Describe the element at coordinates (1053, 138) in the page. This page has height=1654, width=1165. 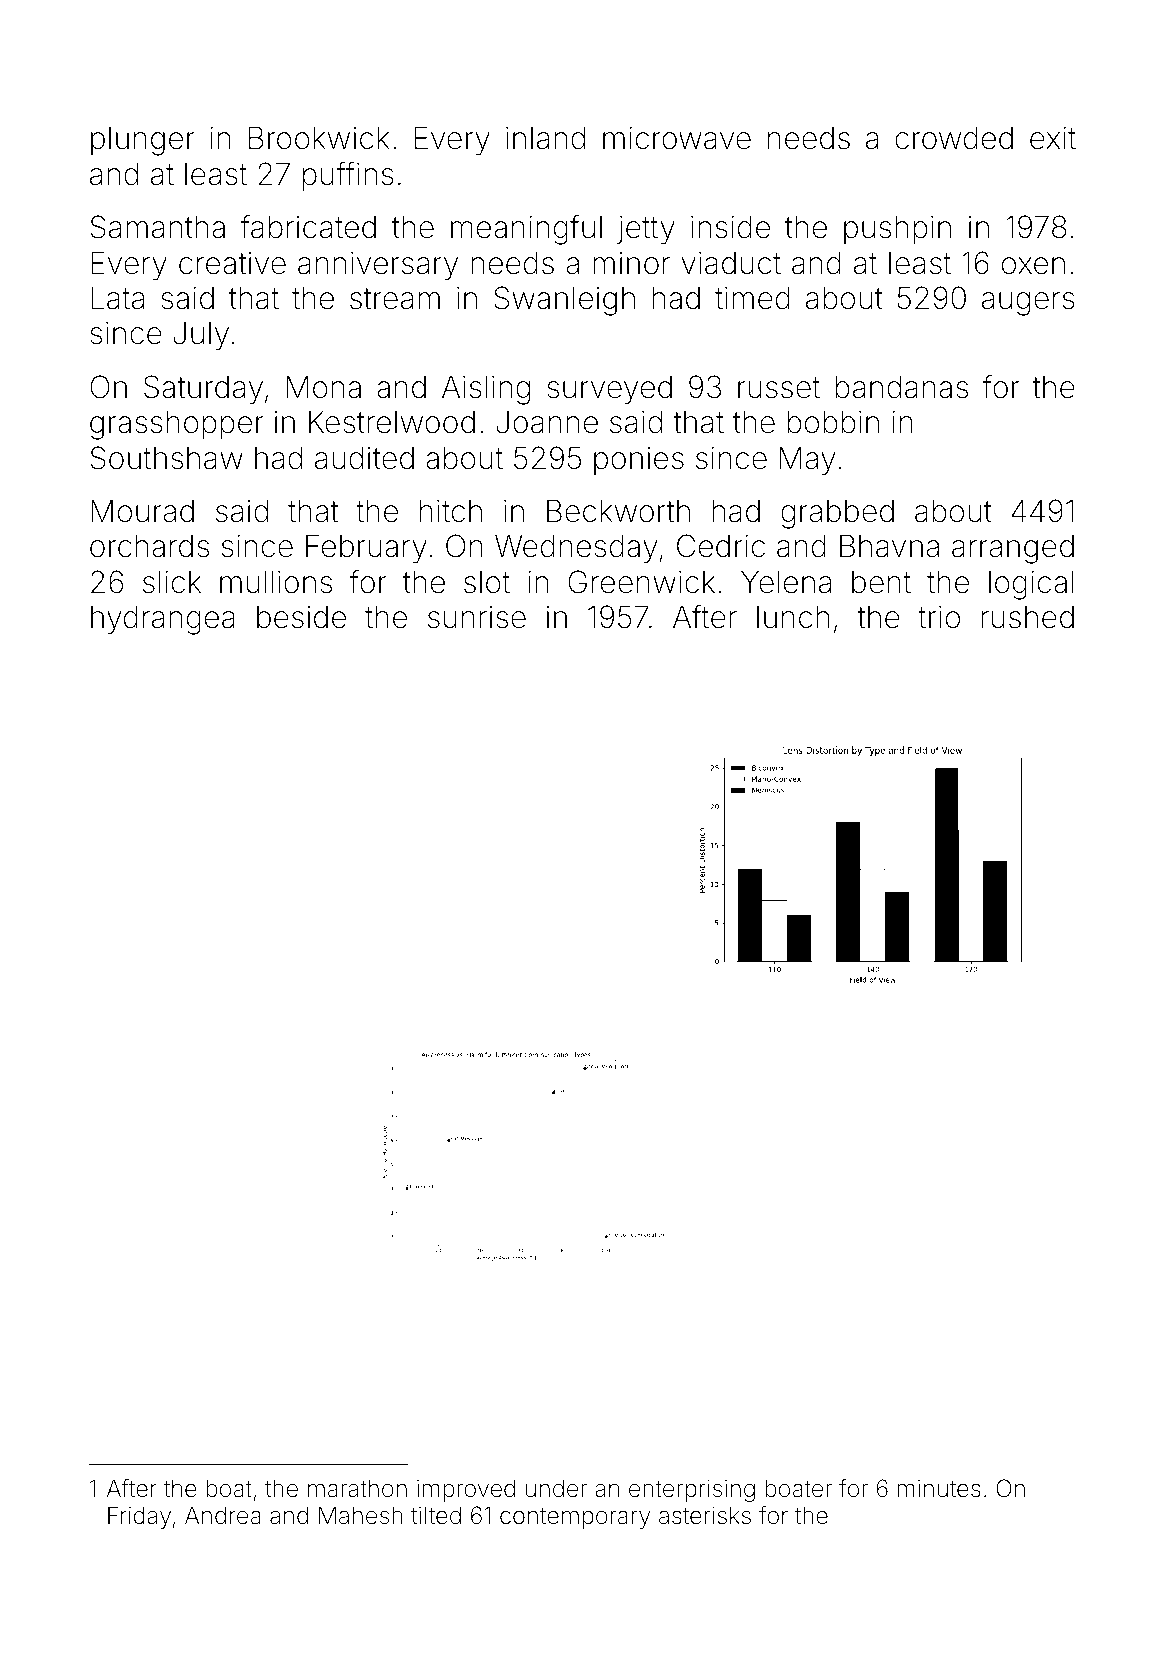
I see `exit` at that location.
